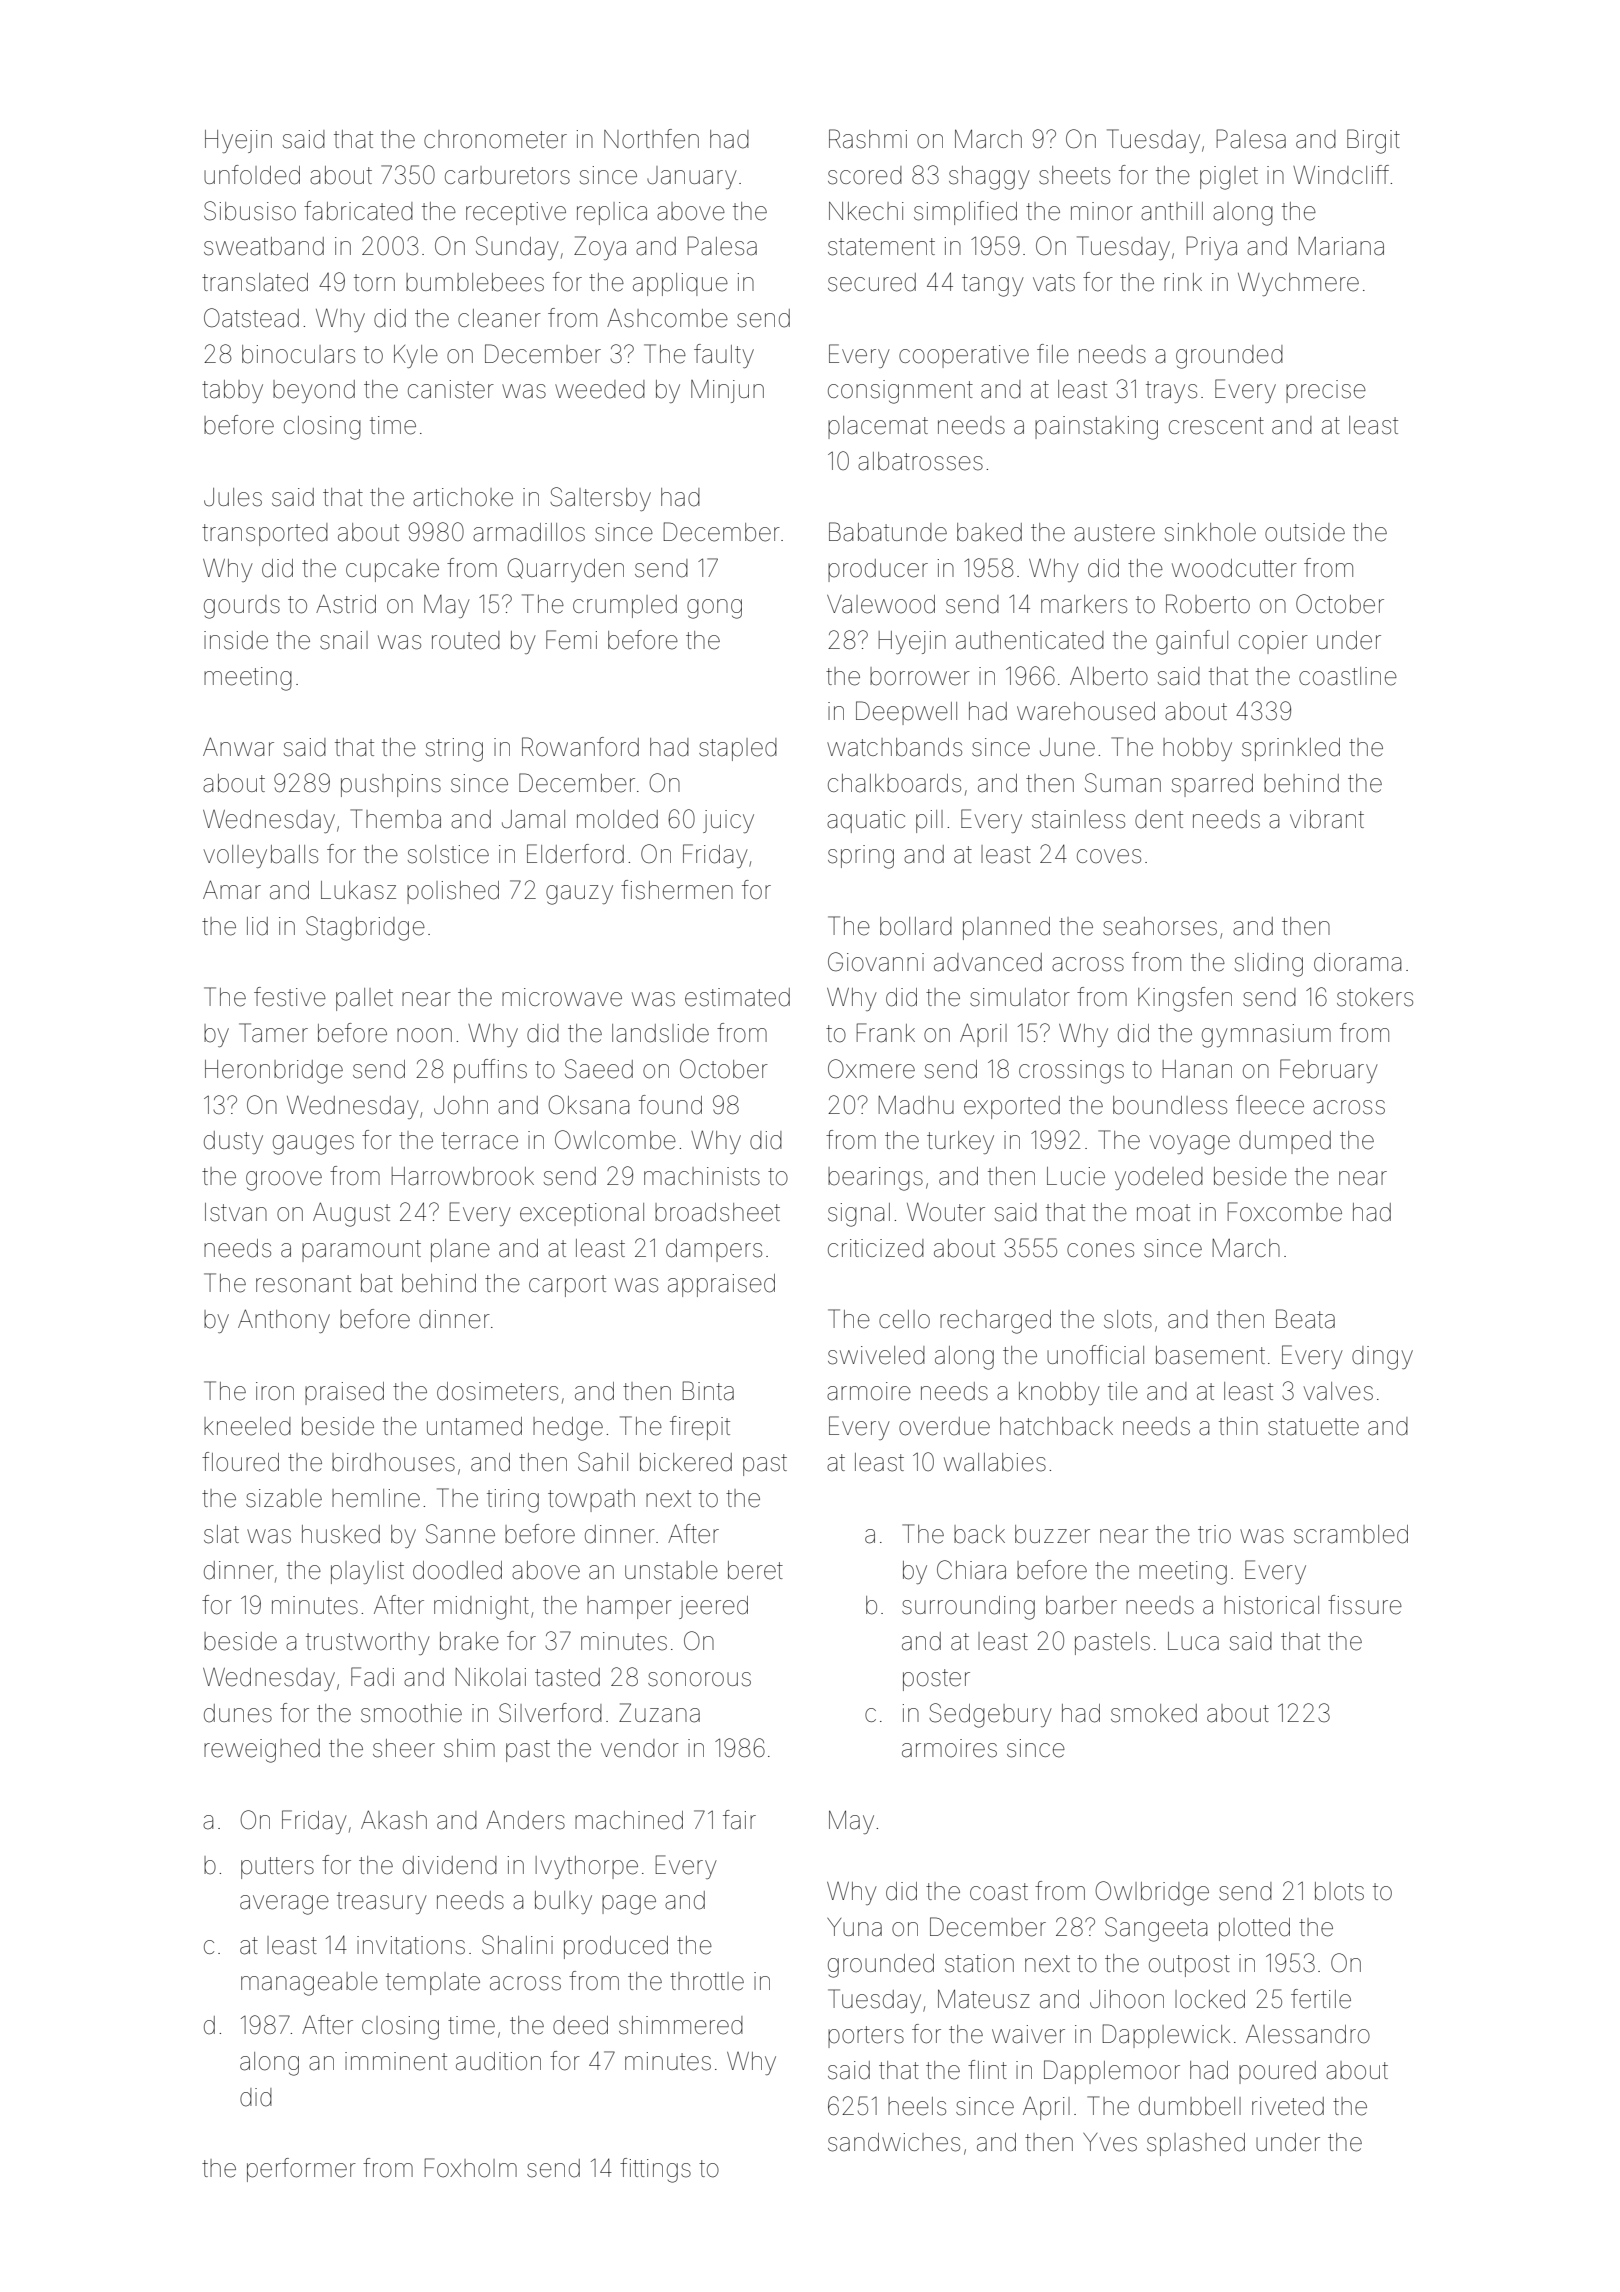 The height and width of the screenshot is (2292, 1620). I want to click on unfolded, so click(252, 175).
